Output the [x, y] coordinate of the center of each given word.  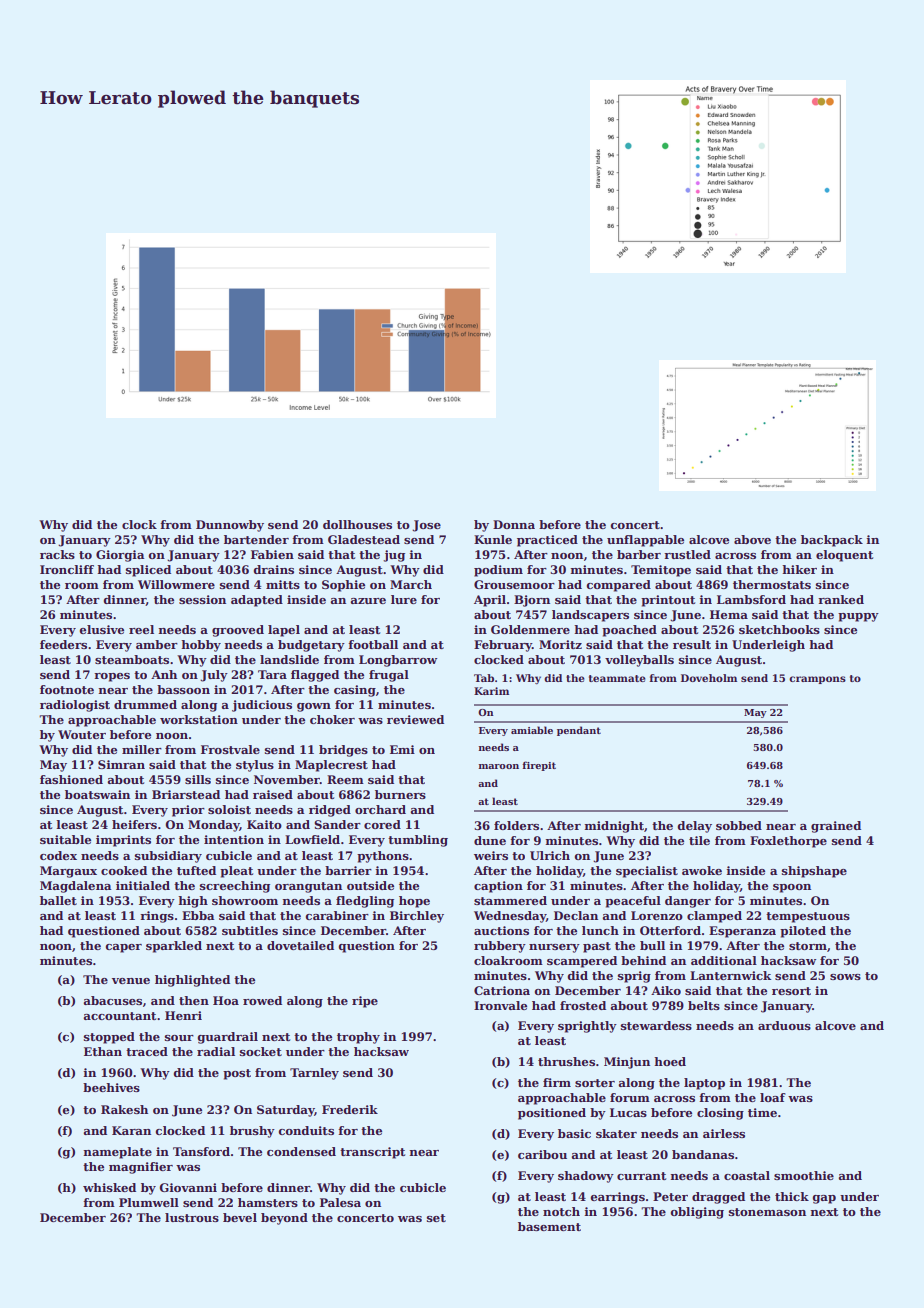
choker [332, 719]
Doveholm [709, 678]
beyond [284, 1219]
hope [414, 902]
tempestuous [808, 917]
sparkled [174, 947]
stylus [255, 766]
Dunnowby [230, 526]
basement [549, 1226]
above [752, 539]
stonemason [767, 1212]
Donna [514, 524]
